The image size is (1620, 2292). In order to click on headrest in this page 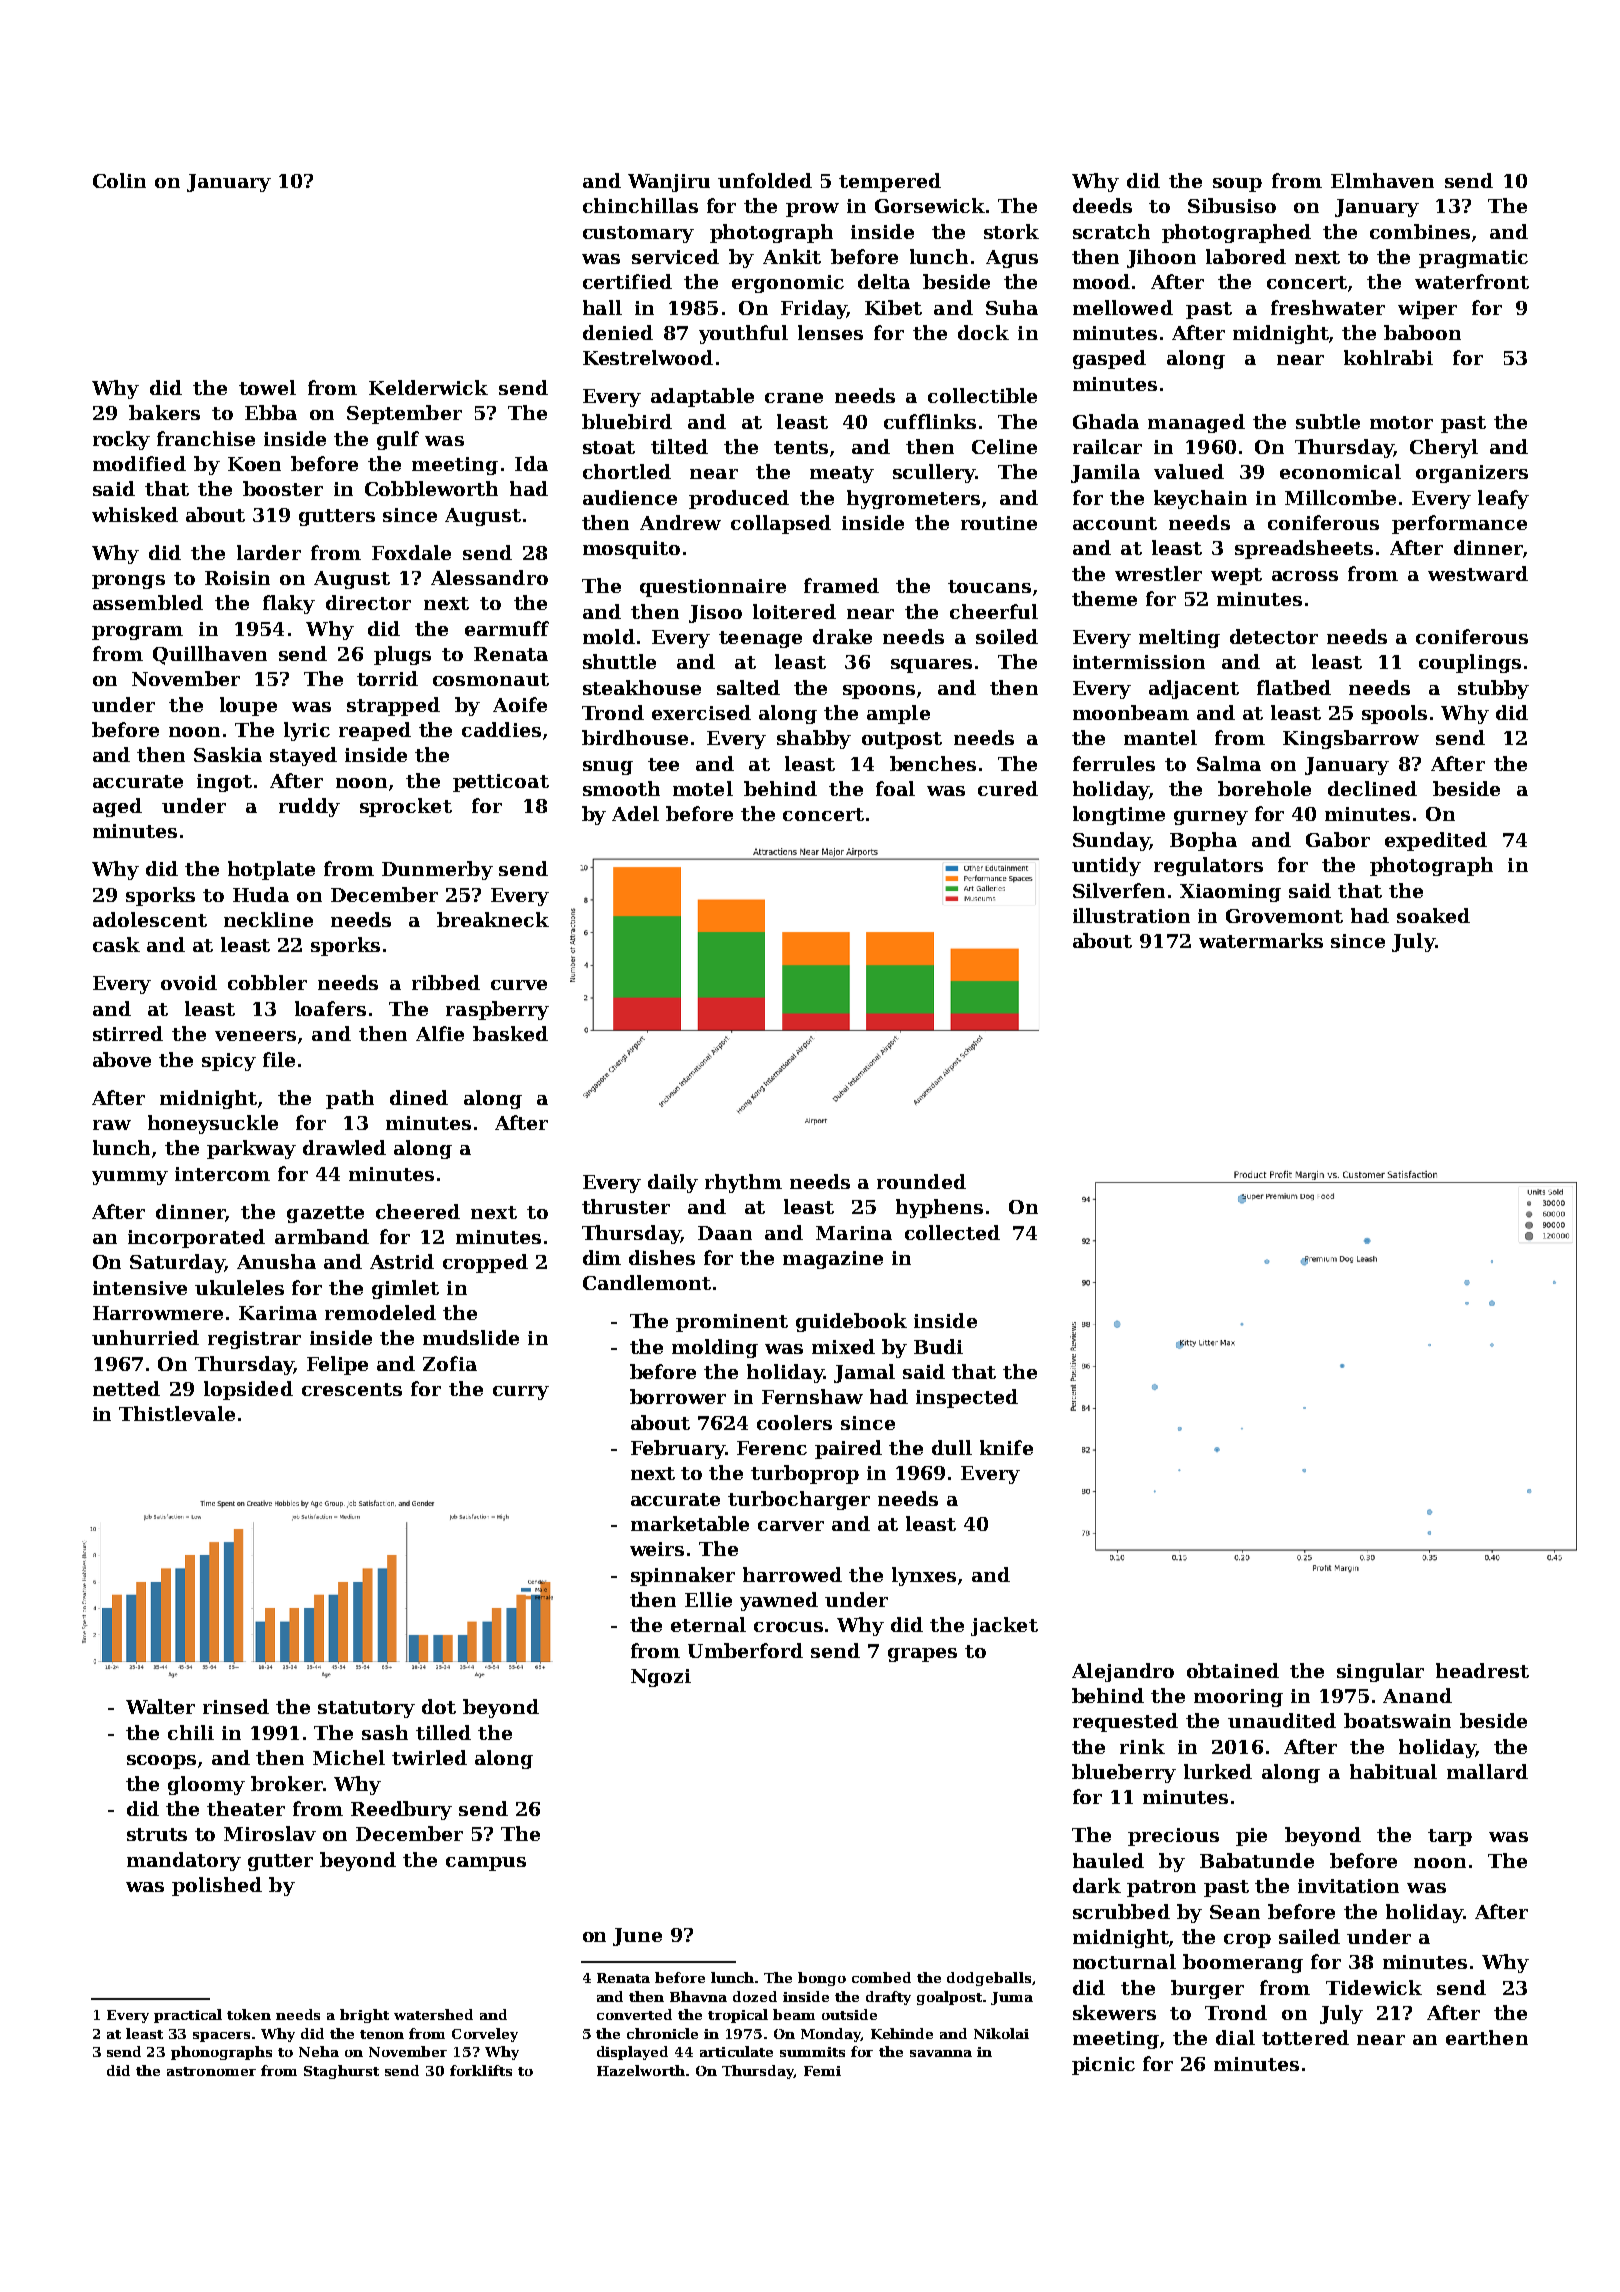, I will do `click(1482, 1670)`.
